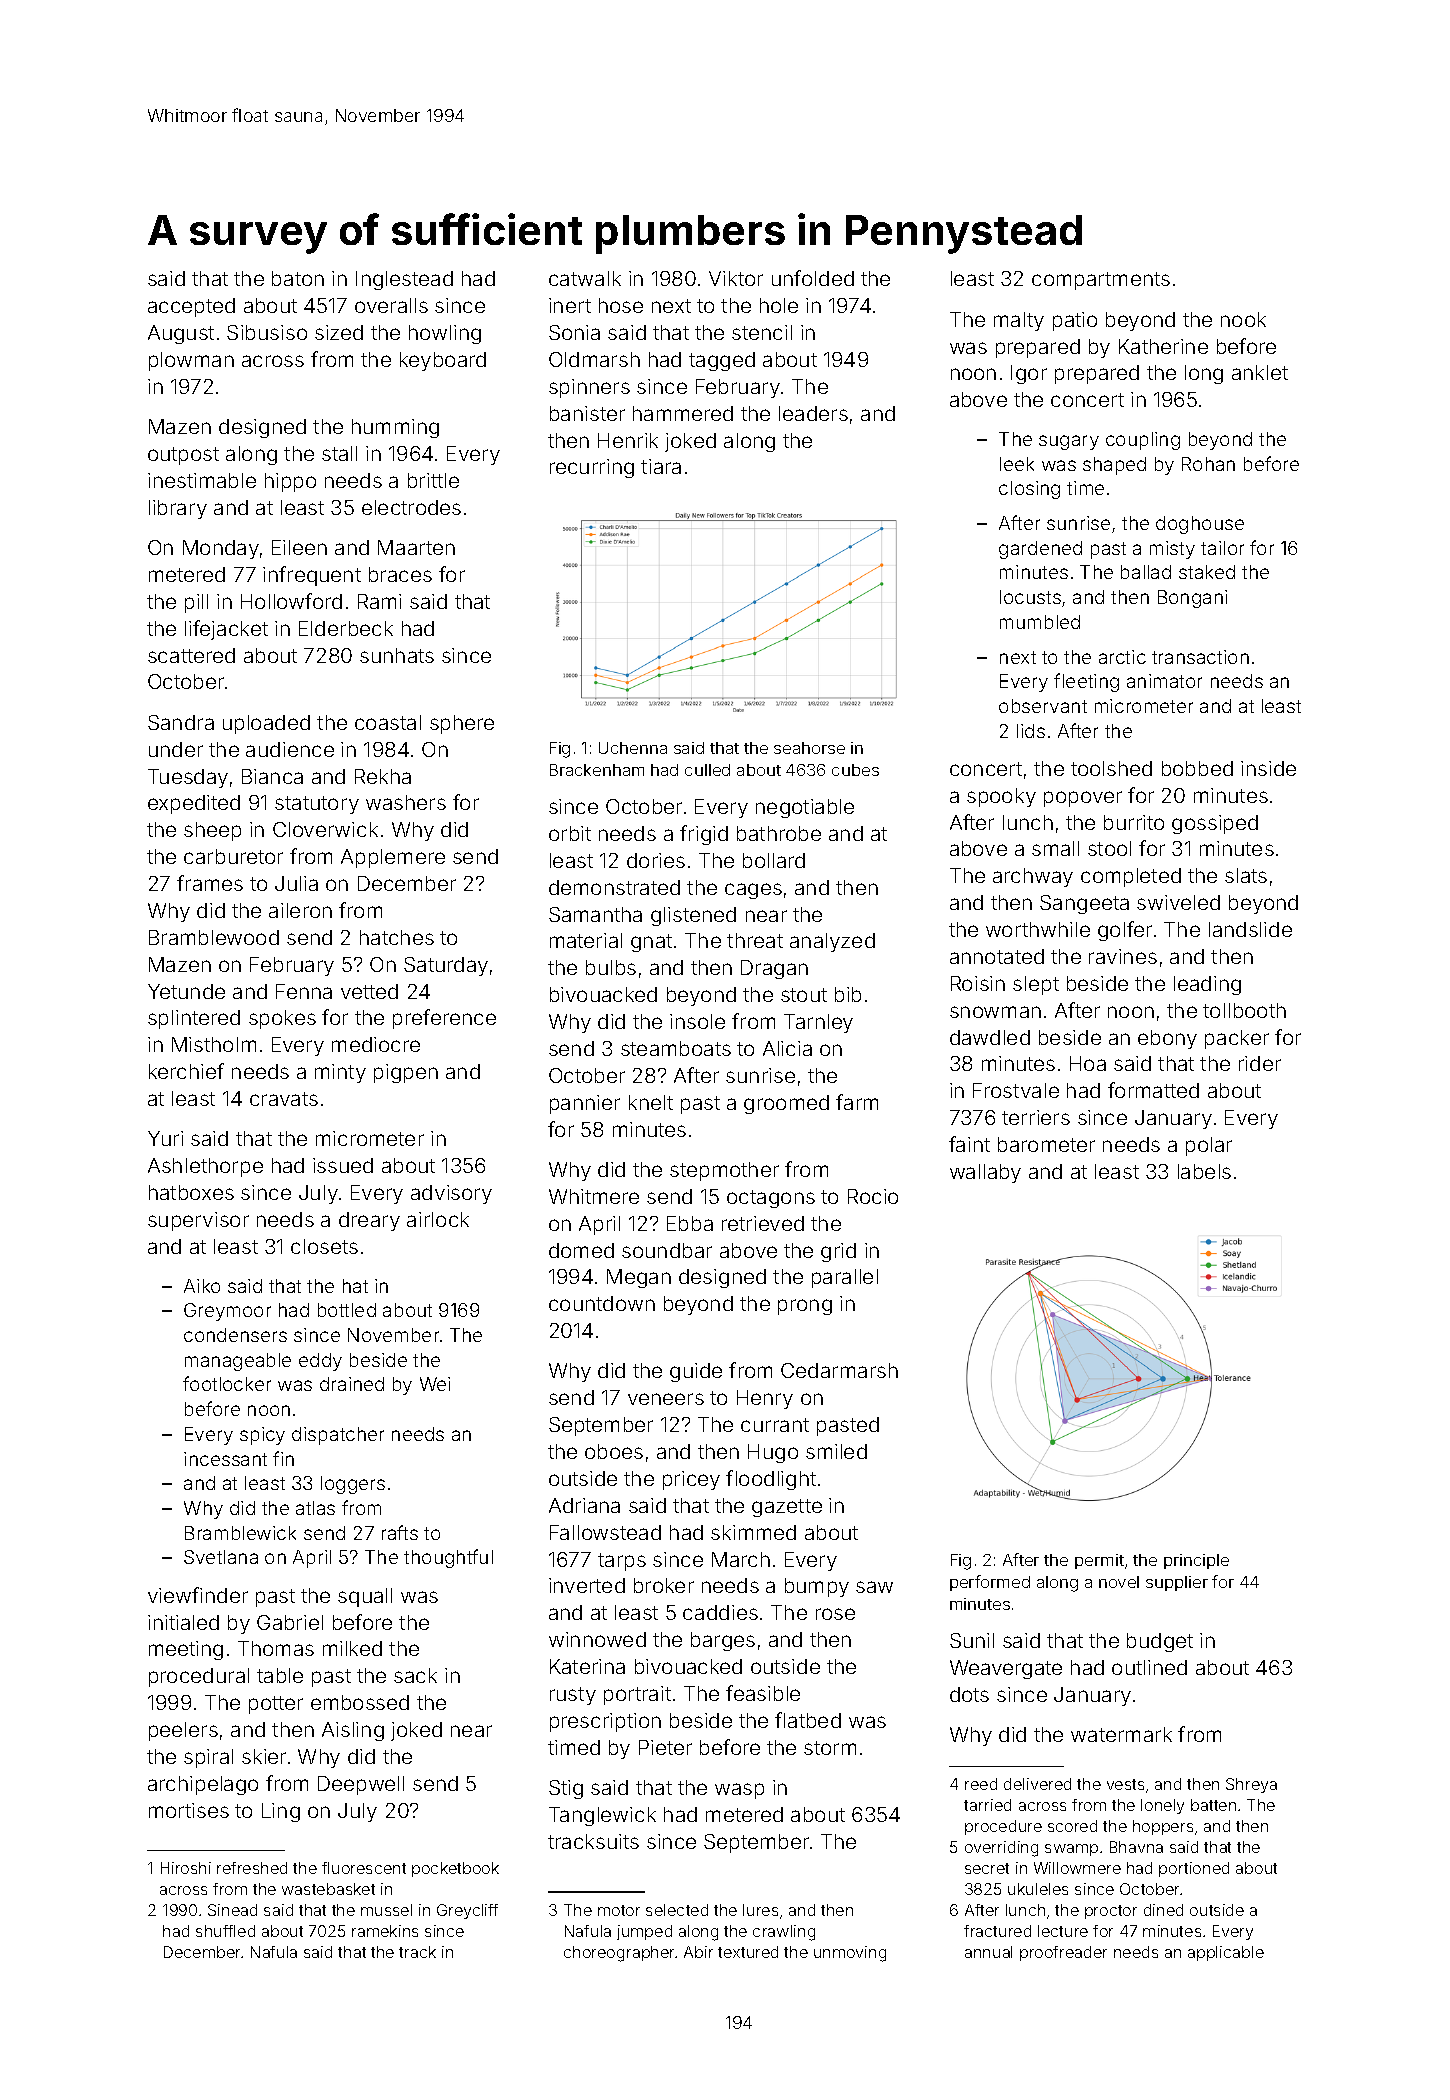  What do you see at coordinates (1164, 681) in the screenshot?
I see `animator` at bounding box center [1164, 681].
